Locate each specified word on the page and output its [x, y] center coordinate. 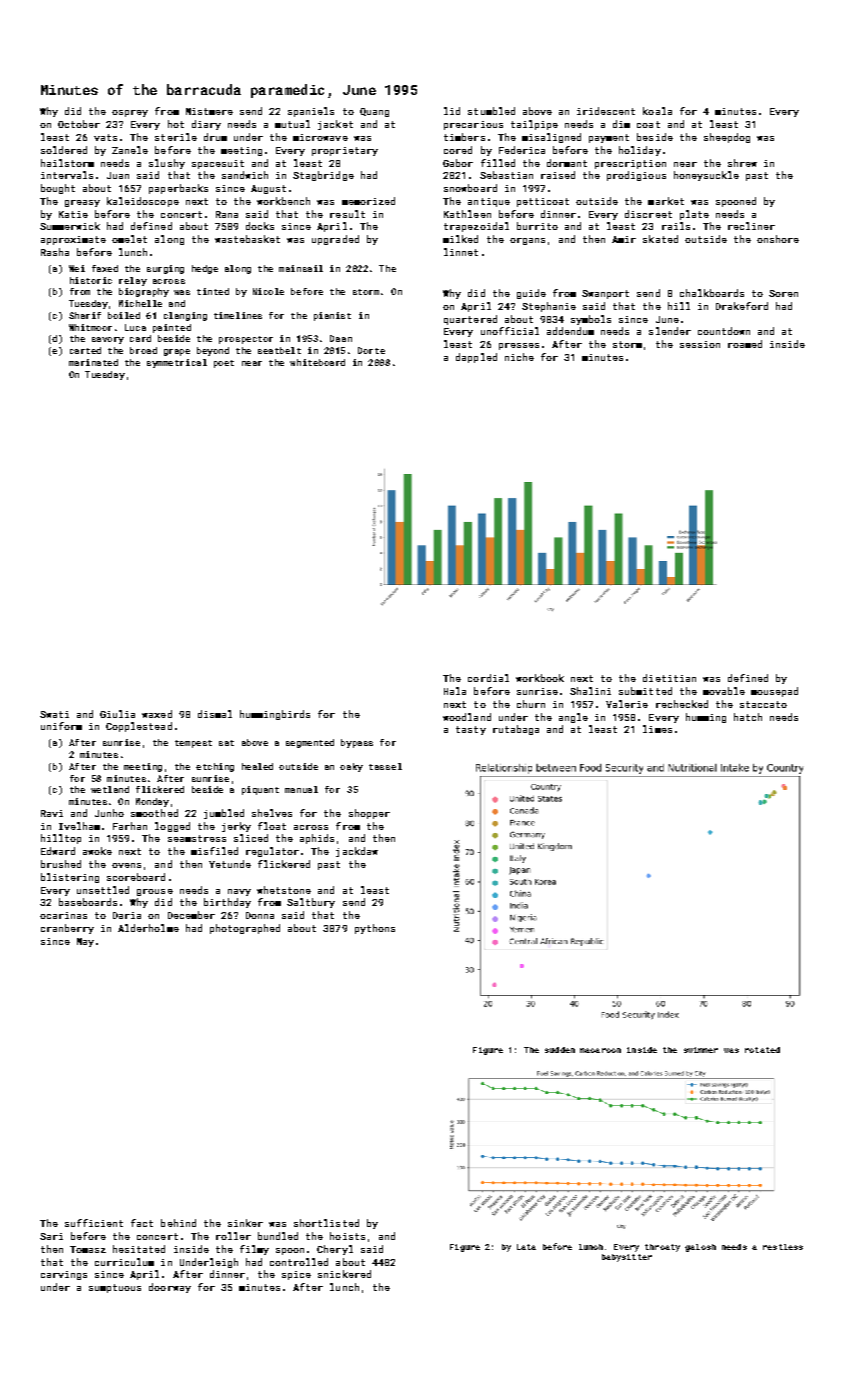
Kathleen [467, 214]
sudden [560, 1050]
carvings [64, 1275]
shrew [742, 163]
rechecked [682, 704]
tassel [385, 766]
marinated [93, 362]
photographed [245, 929]
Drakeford [742, 306]
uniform [61, 726]
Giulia [117, 714]
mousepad [774, 692]
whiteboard [317, 362]
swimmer [701, 1050]
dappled [476, 358]
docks [260, 226]
